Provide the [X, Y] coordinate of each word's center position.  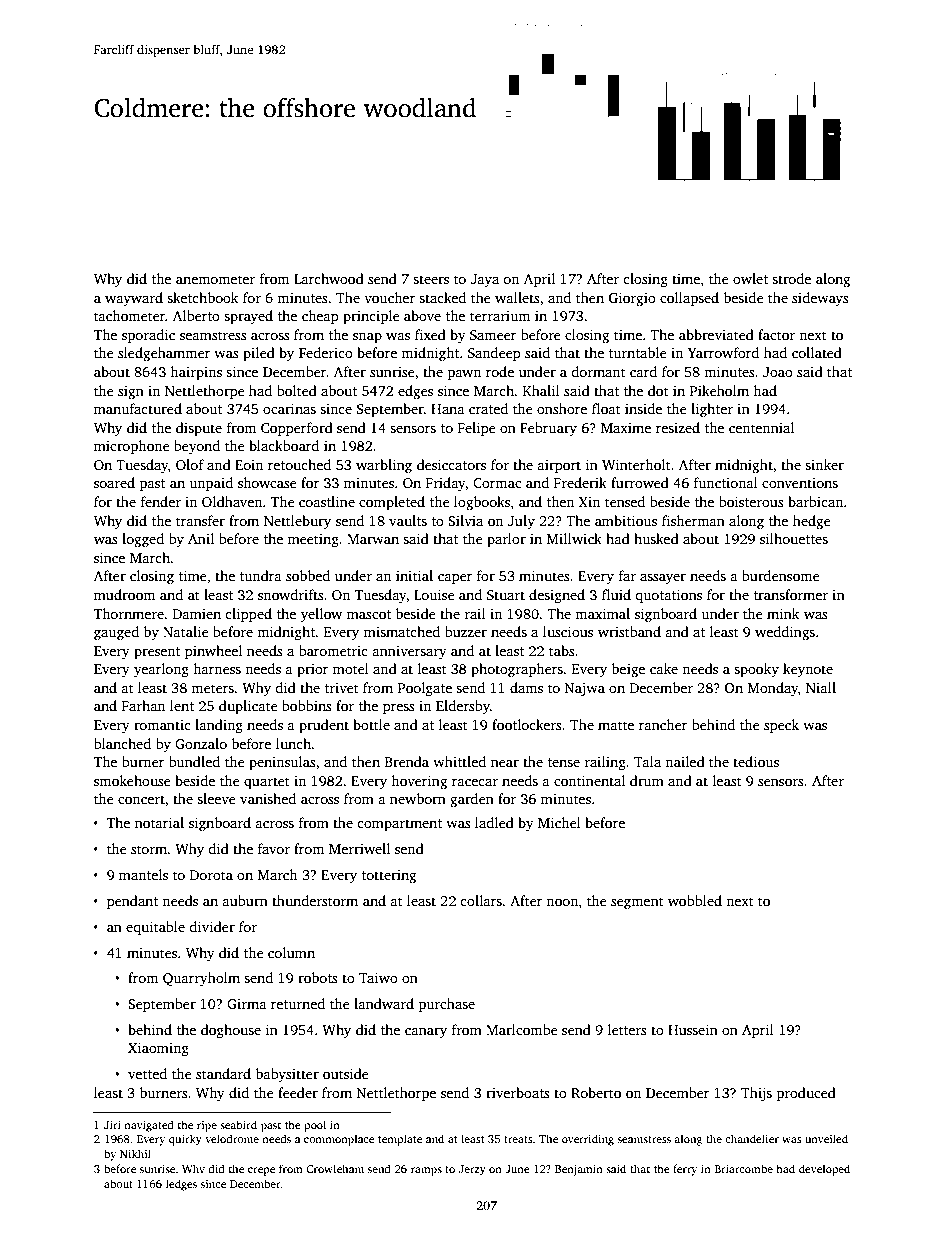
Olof [190, 464]
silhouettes [794, 538]
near [505, 763]
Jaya [485, 280]
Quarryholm [201, 979]
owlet [750, 278]
